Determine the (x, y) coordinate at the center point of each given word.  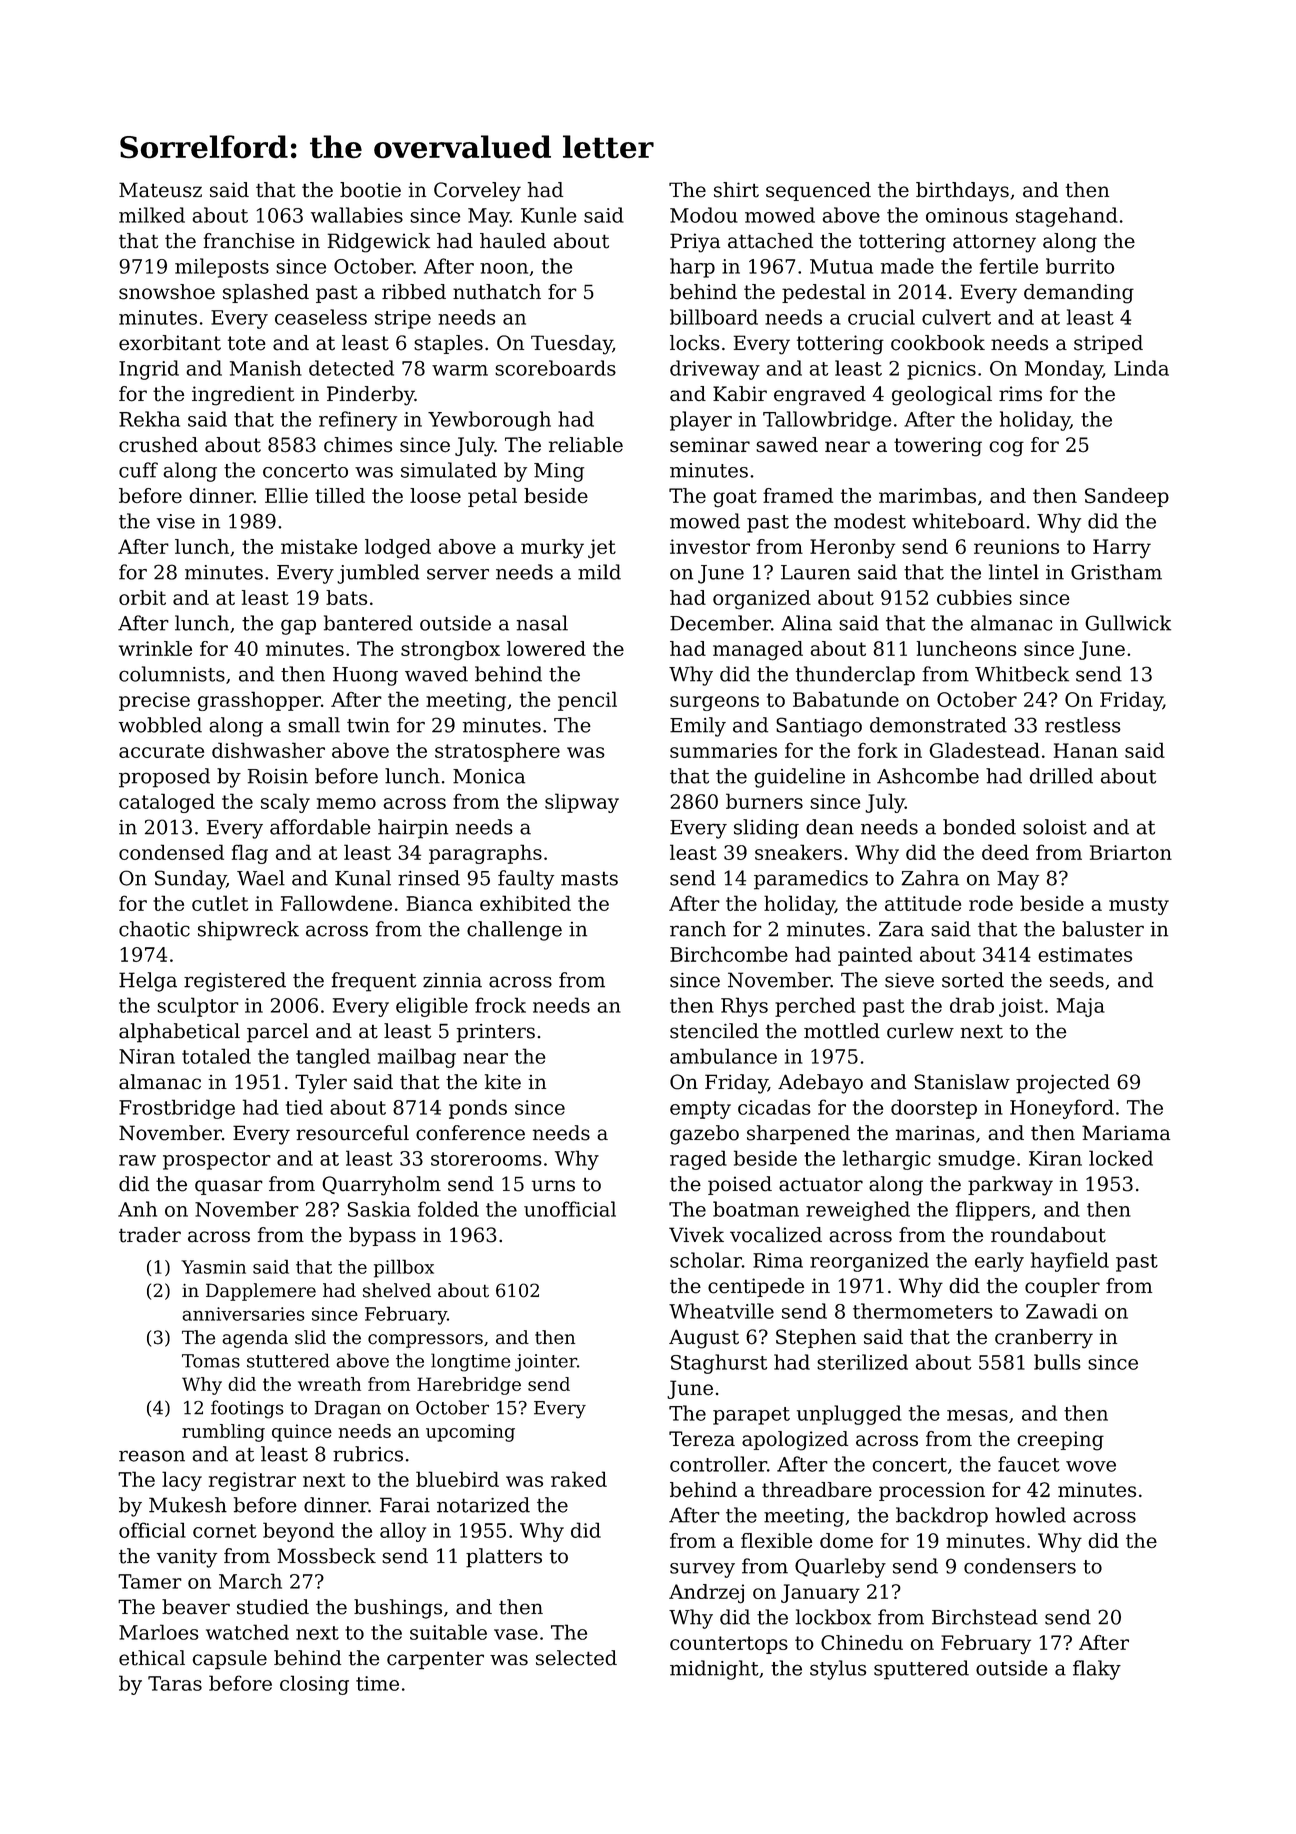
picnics (941, 370)
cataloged (167, 803)
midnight (714, 1670)
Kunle (549, 215)
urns (553, 1186)
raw (137, 1160)
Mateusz (160, 190)
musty (1139, 906)
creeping (1060, 1441)
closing (314, 1685)
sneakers (798, 852)
